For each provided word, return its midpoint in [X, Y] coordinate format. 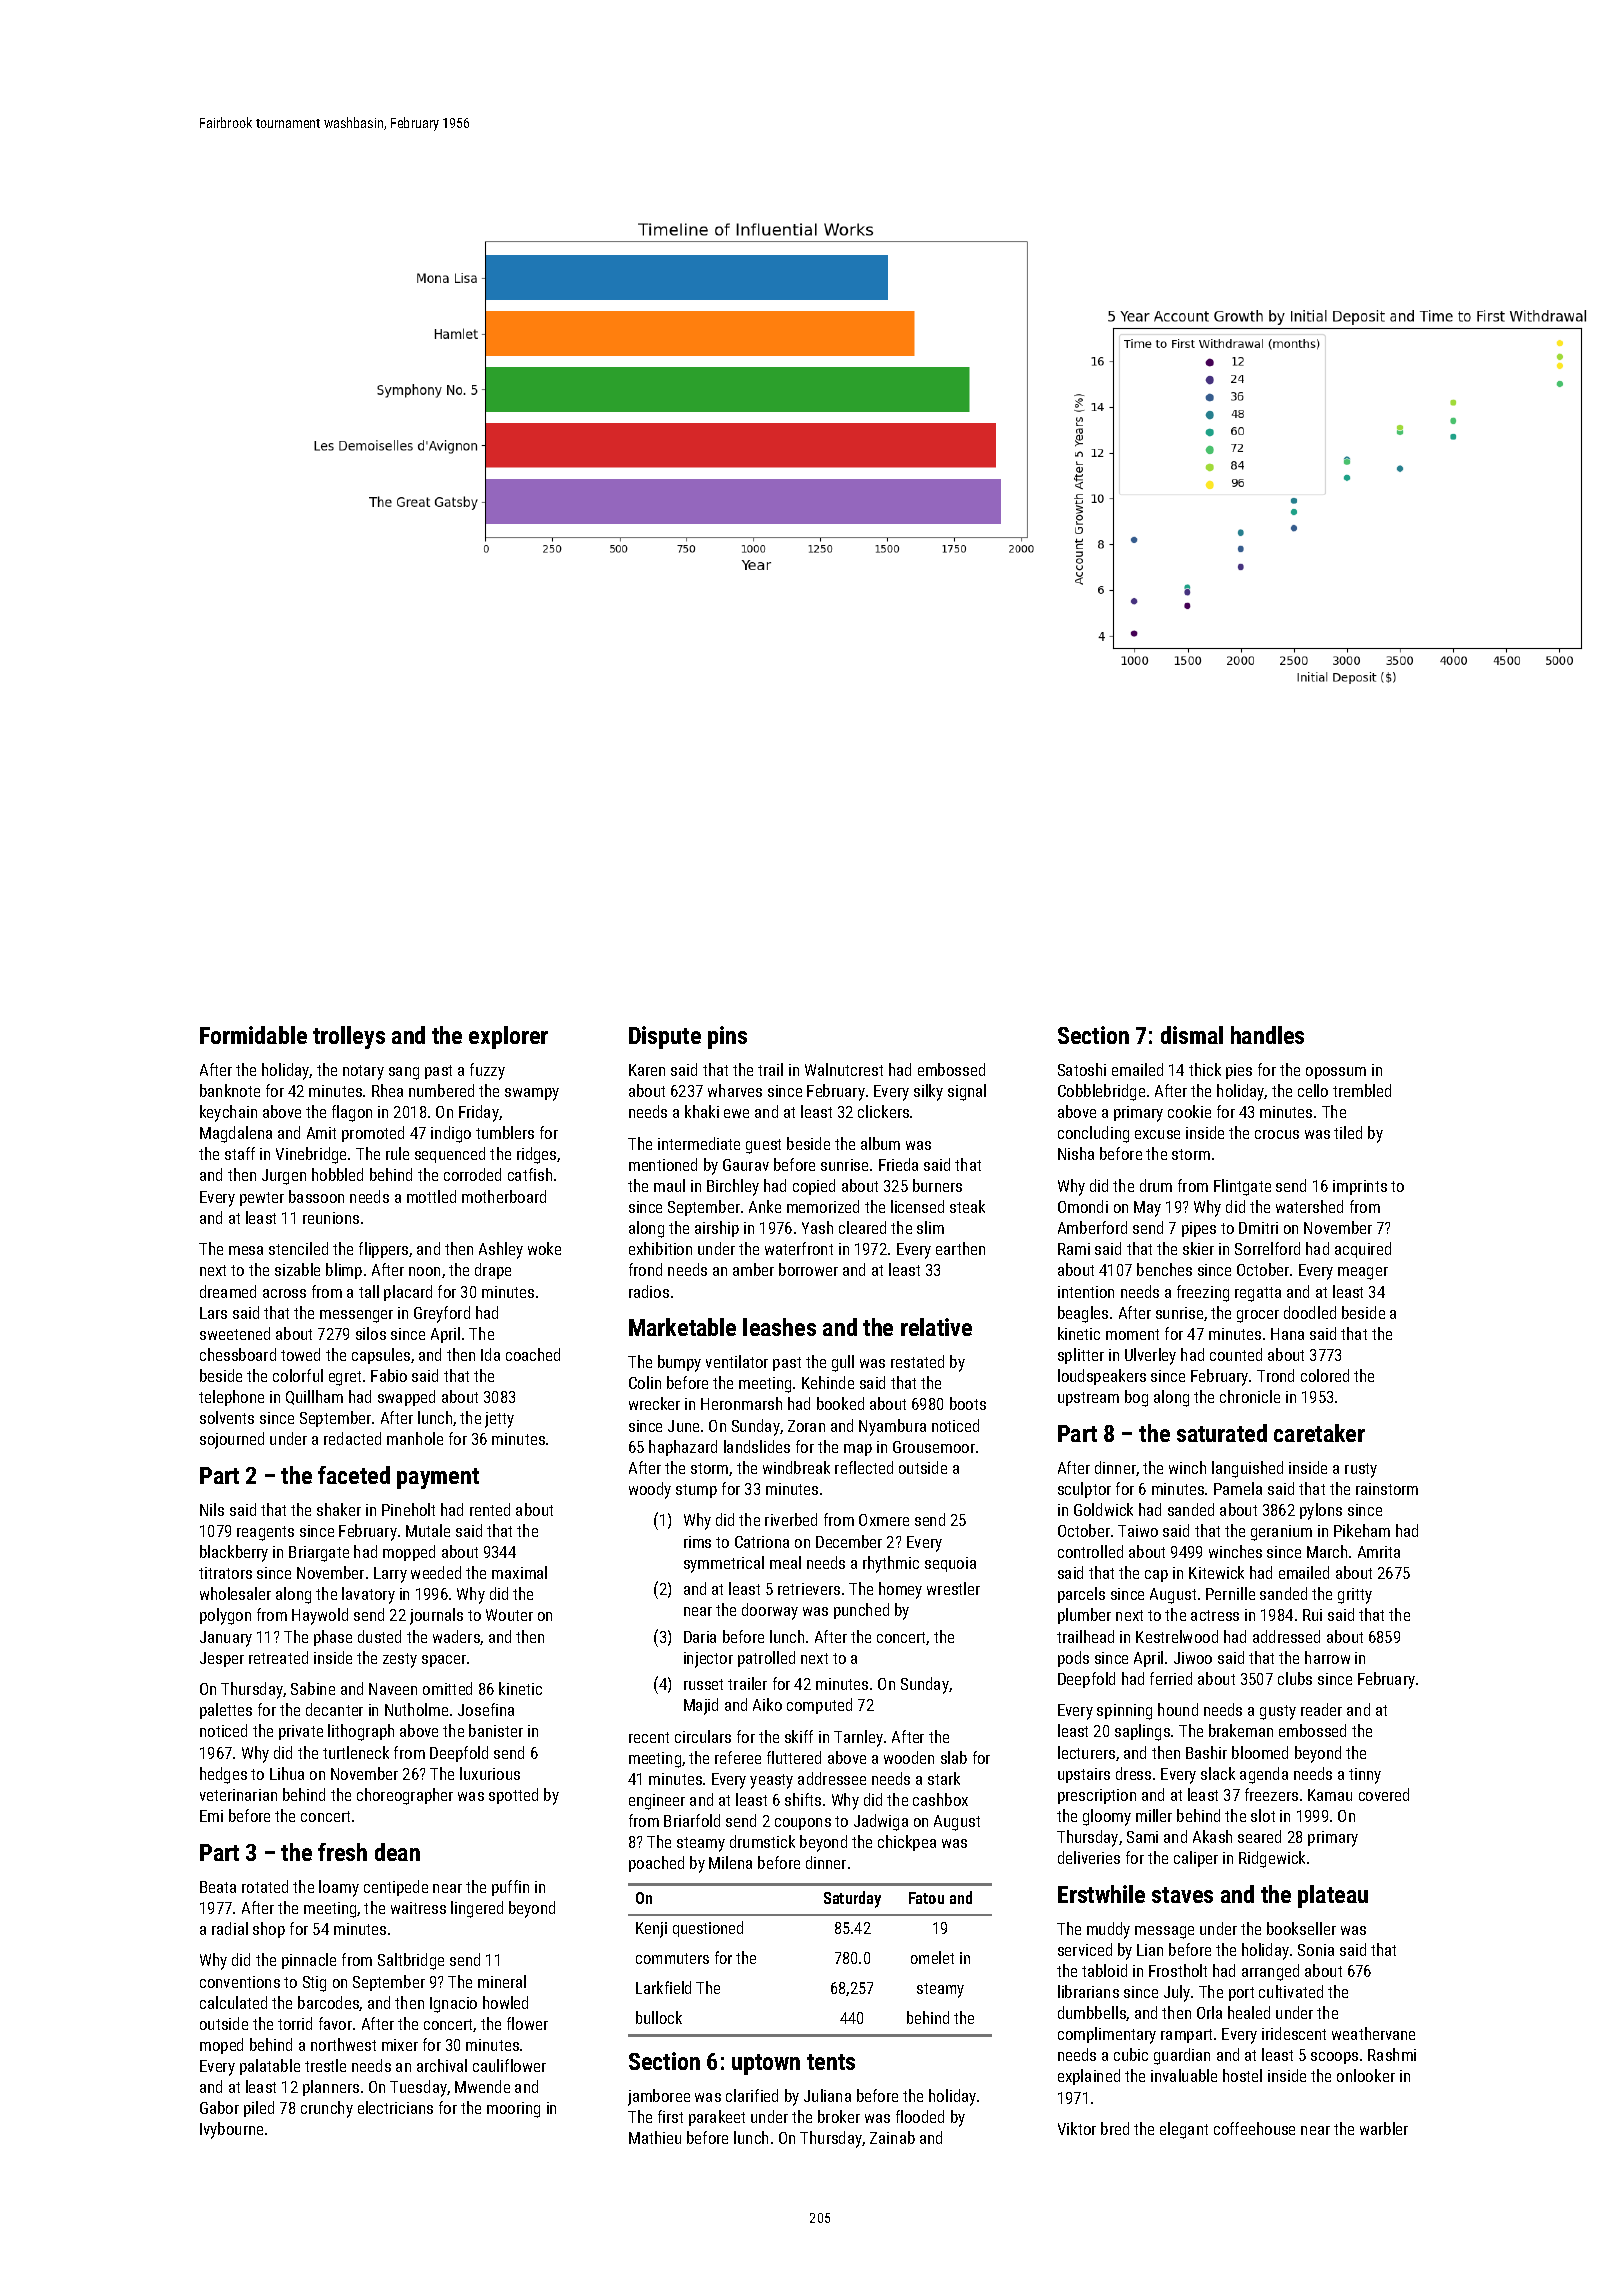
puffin [510, 1888]
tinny [1365, 1776]
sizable [297, 1269]
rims [697, 1542]
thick [1205, 1069]
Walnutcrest [844, 1069]
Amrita [1379, 1552]
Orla [1209, 2012]
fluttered [794, 1757]
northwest [343, 2044]
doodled [1310, 1312]
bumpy [679, 1363]
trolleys [349, 1037]
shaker [339, 1509]
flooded [920, 2116]
